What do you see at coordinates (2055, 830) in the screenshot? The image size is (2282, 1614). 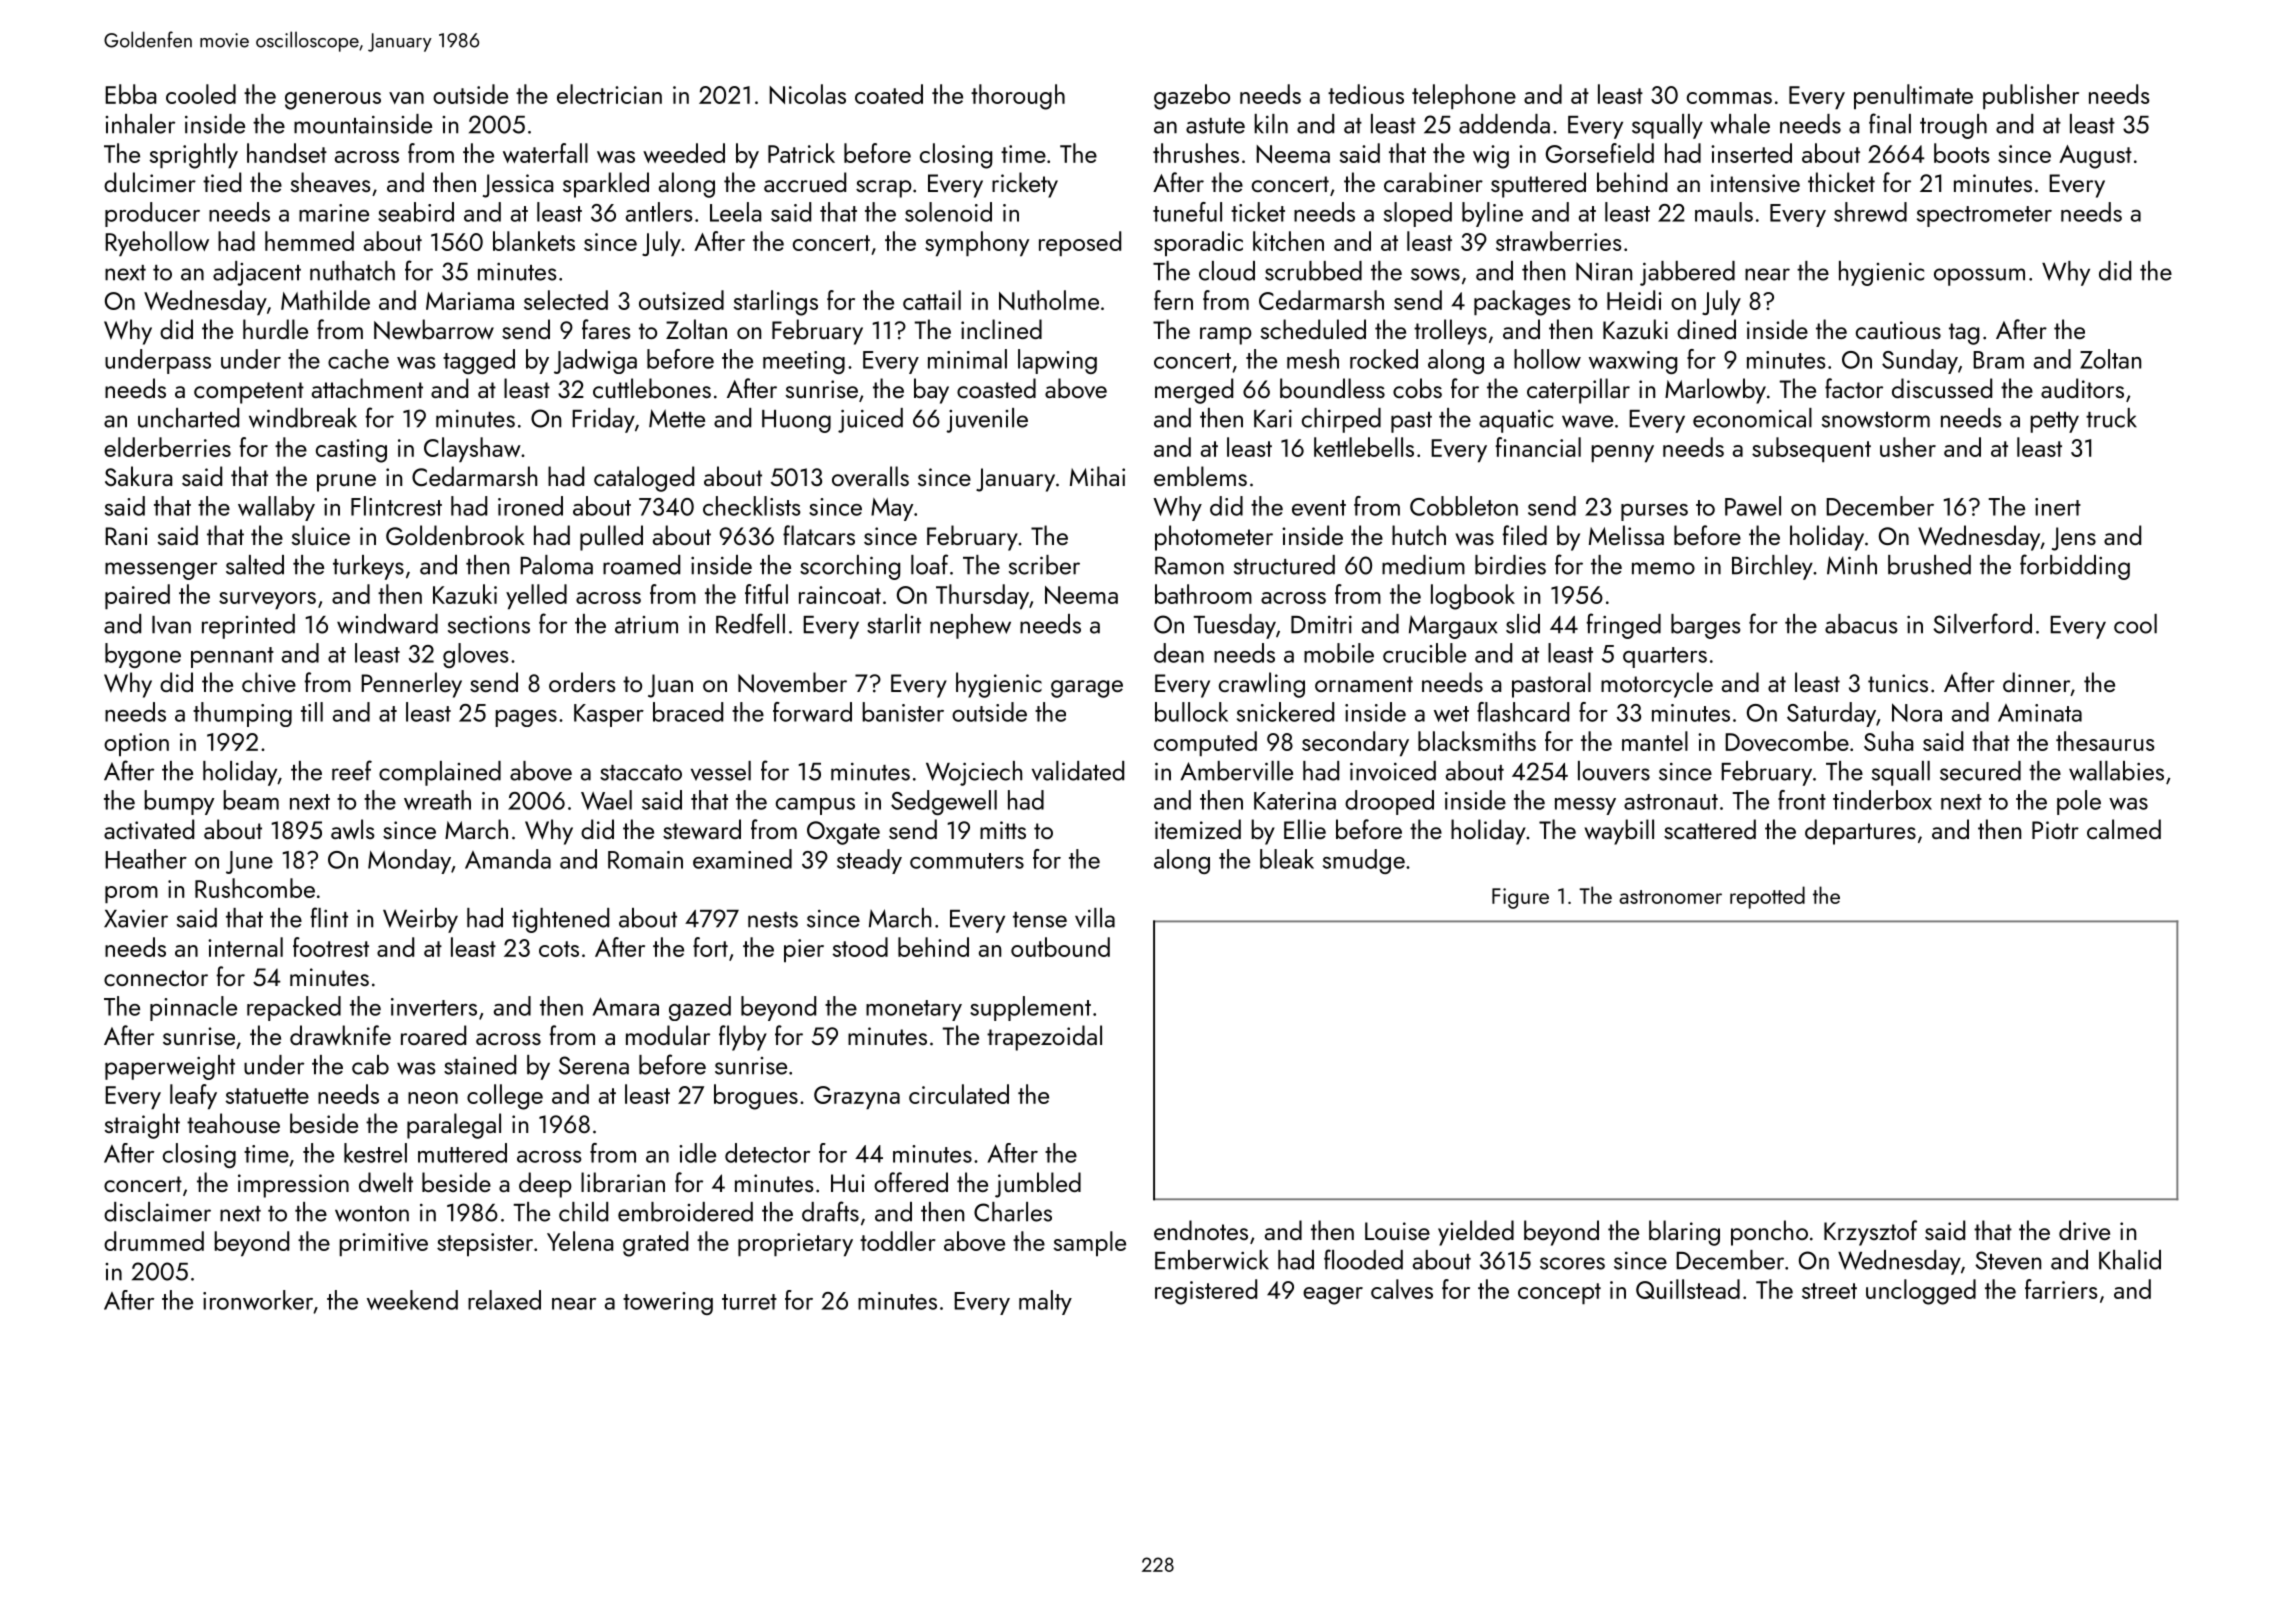 I see `Piotr` at bounding box center [2055, 830].
